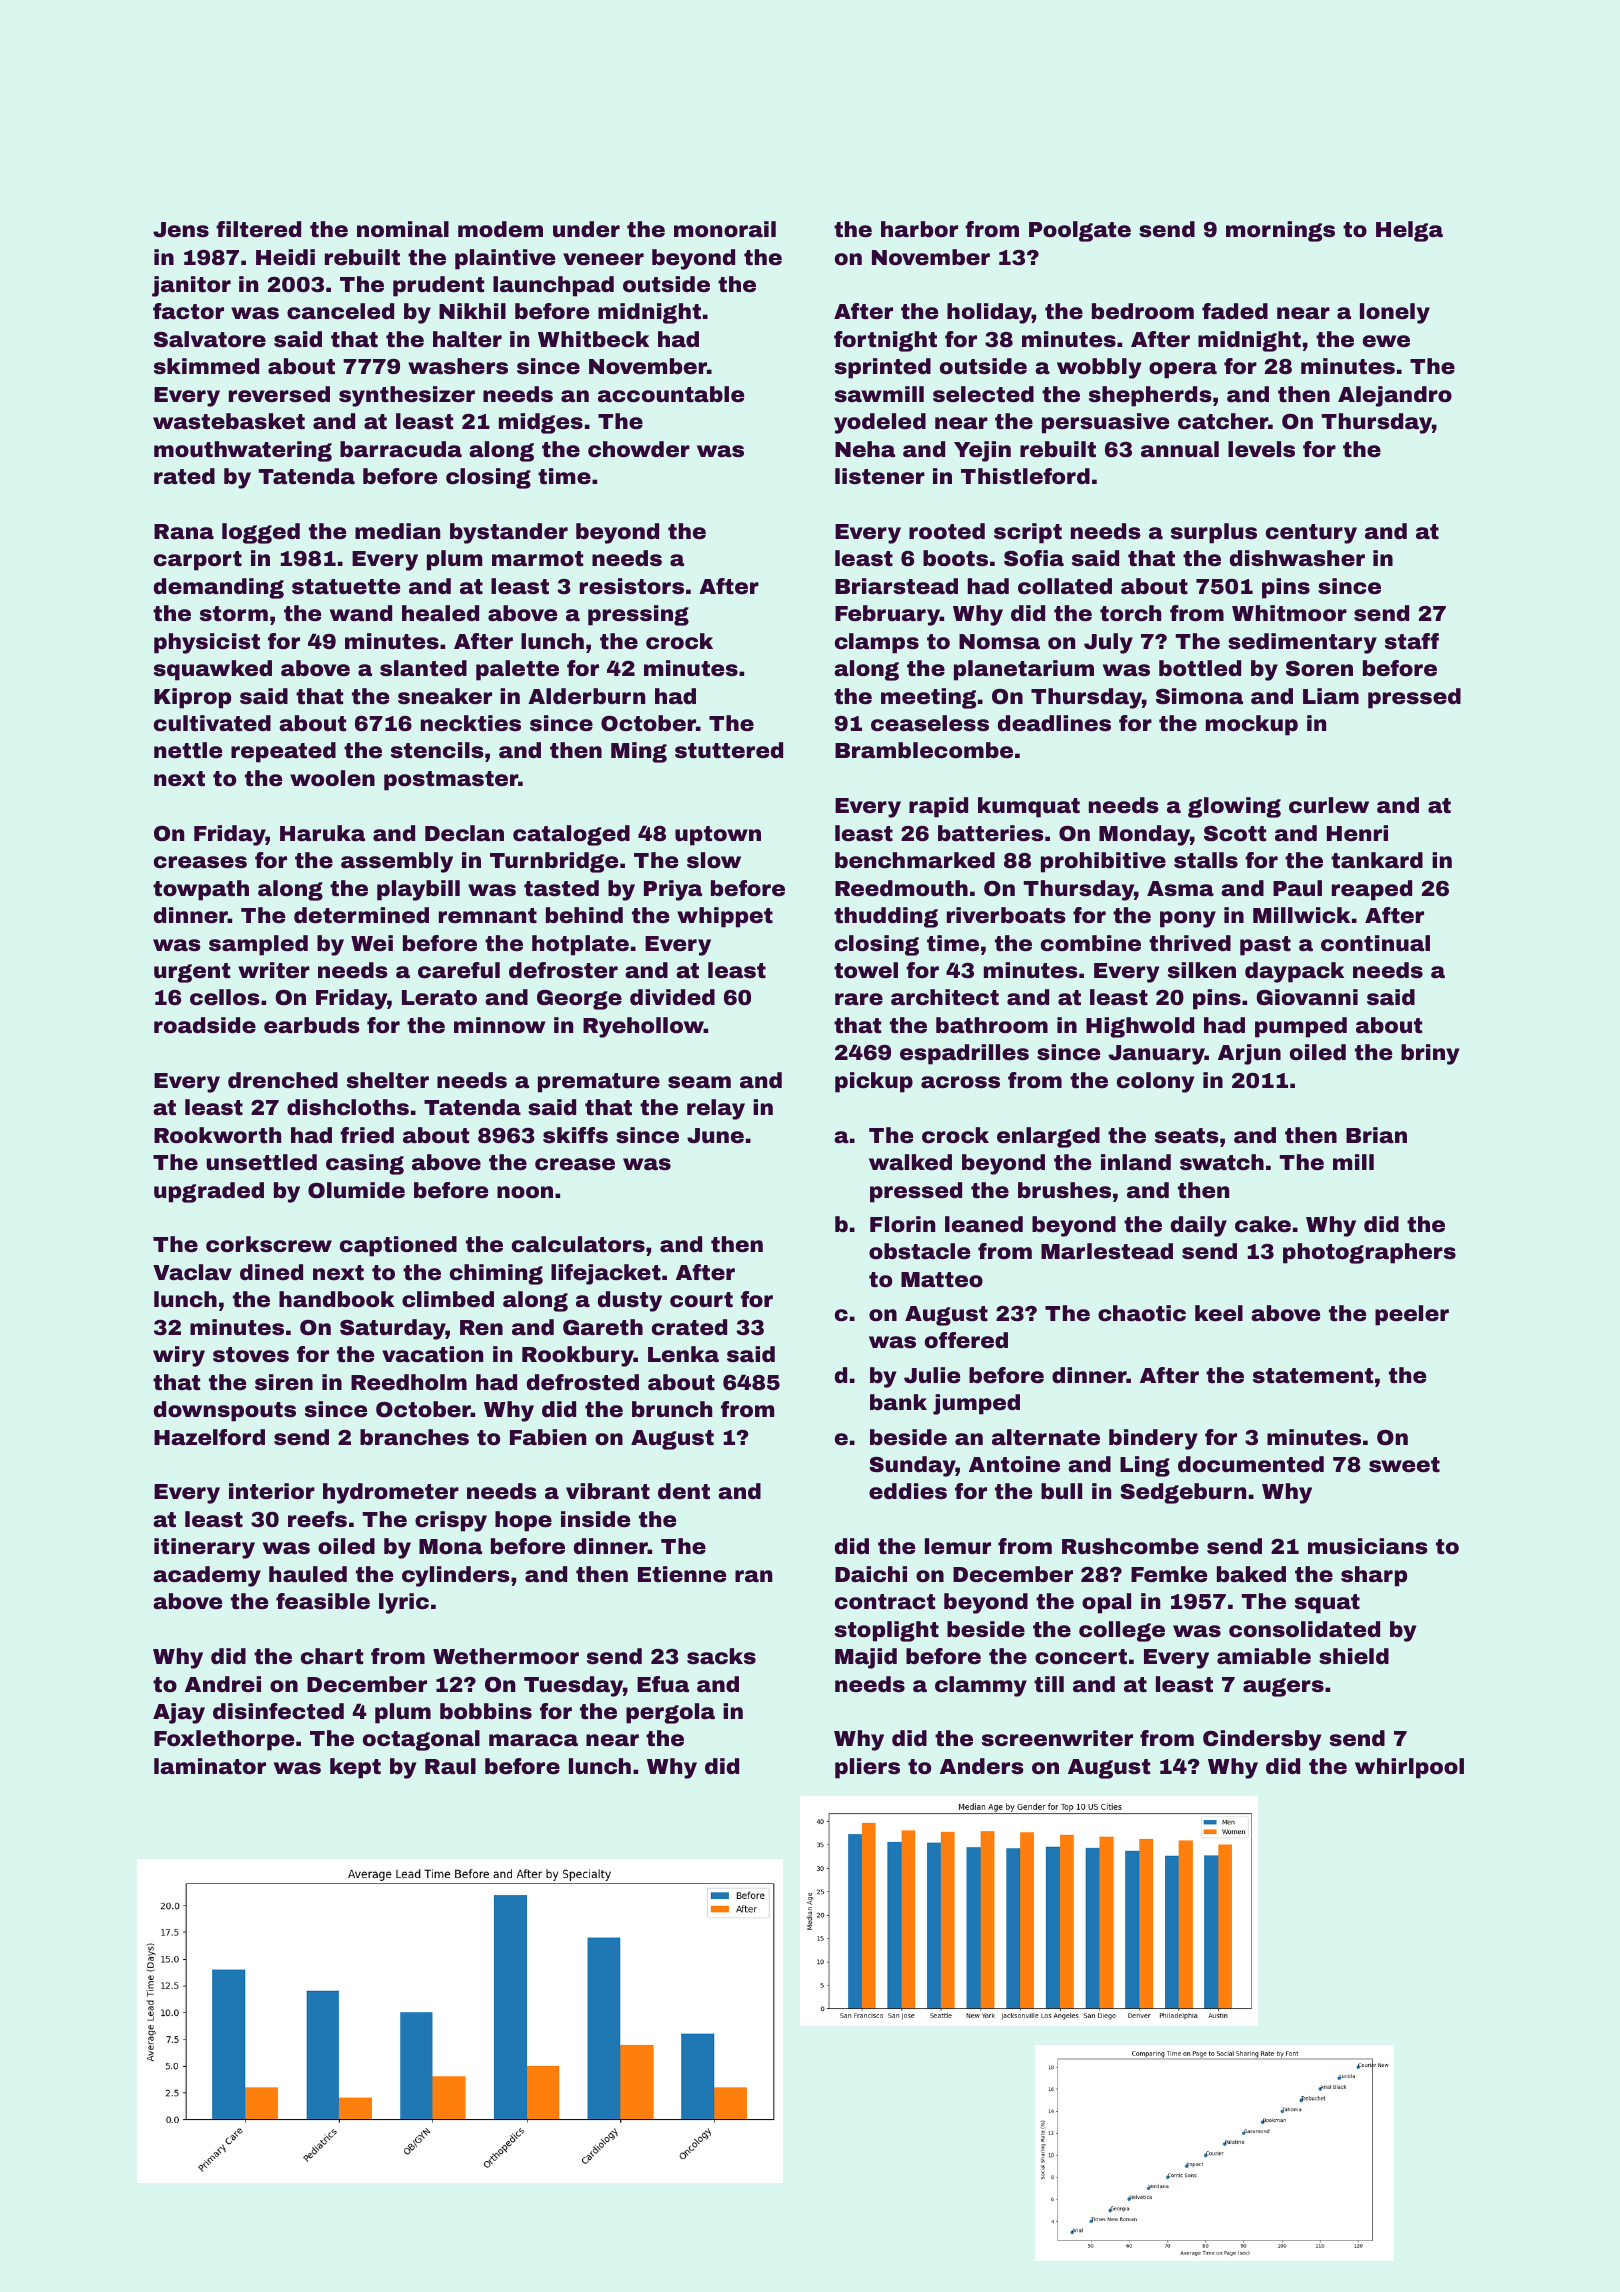 This image has height=2292, width=1620. I want to click on laminator, so click(210, 1766).
